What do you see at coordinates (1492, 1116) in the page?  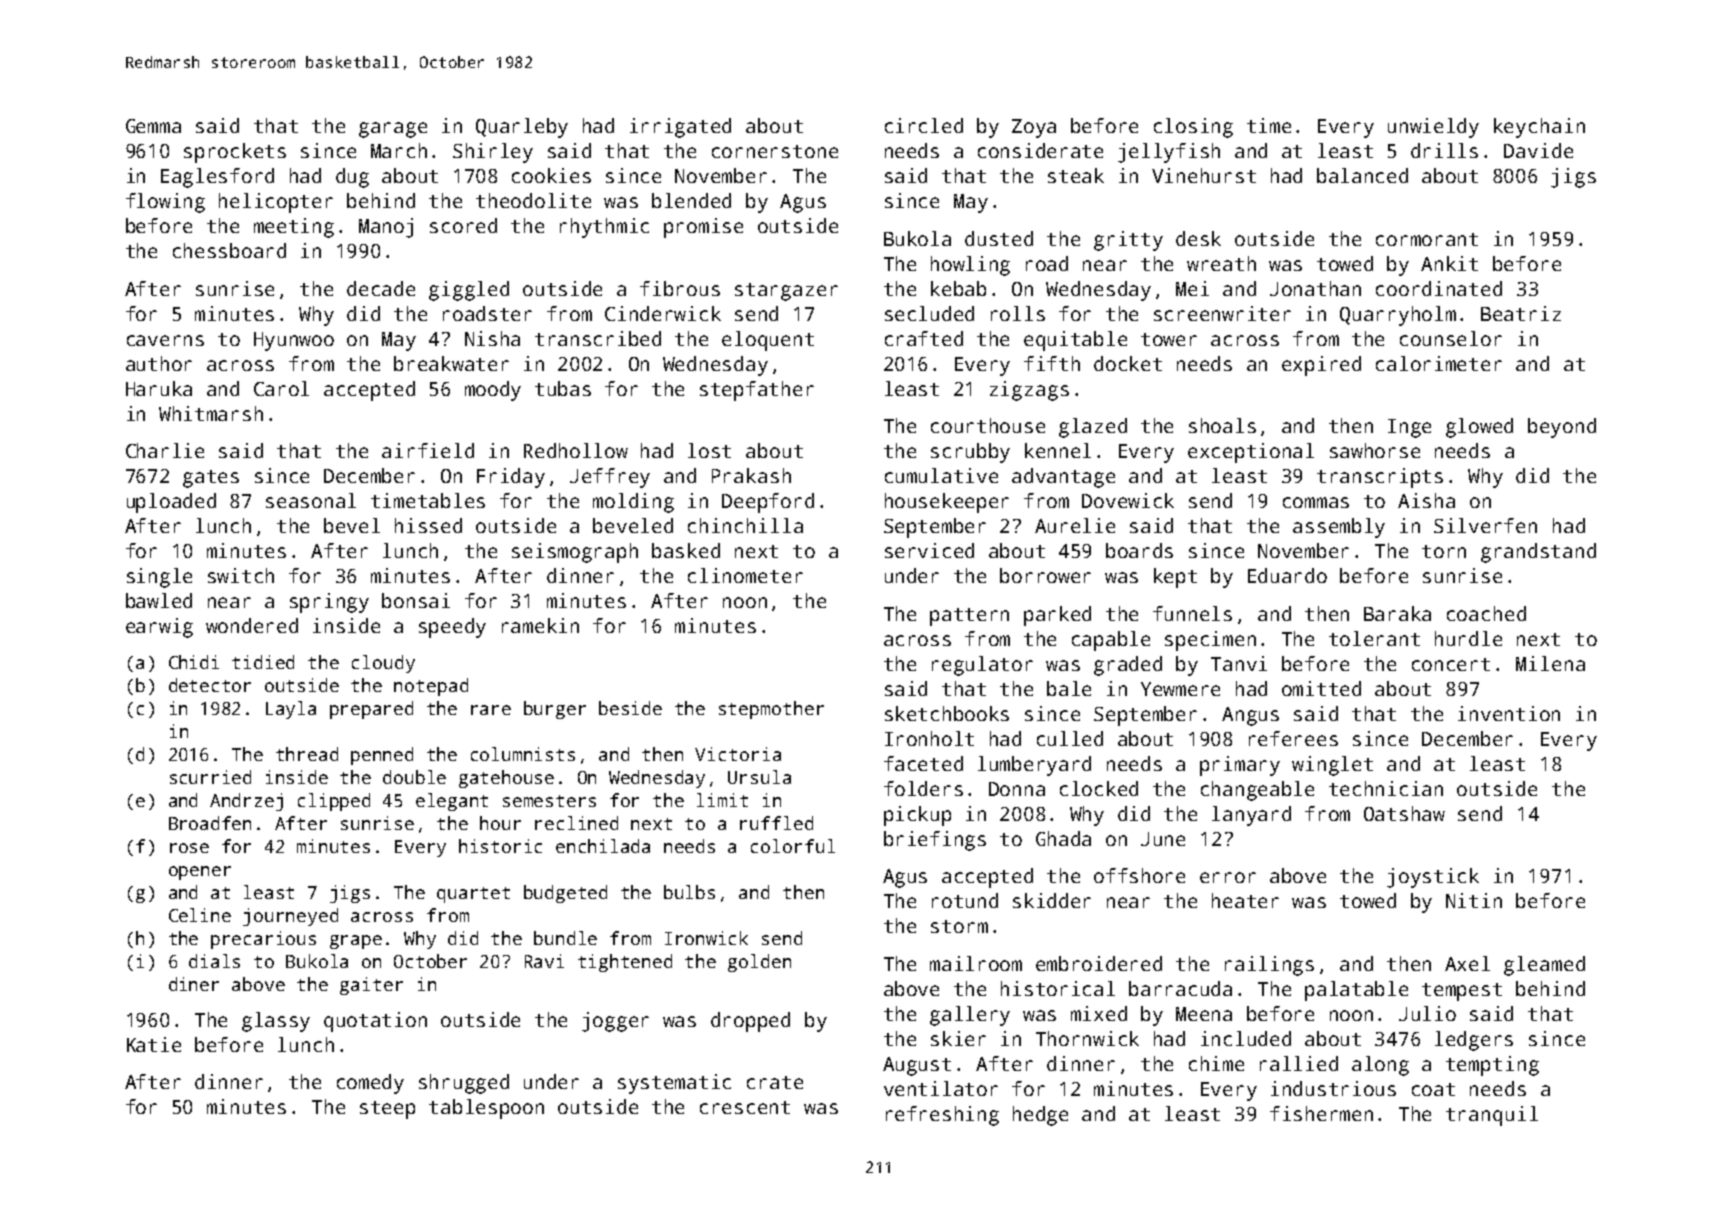 I see `tranquil` at bounding box center [1492, 1116].
